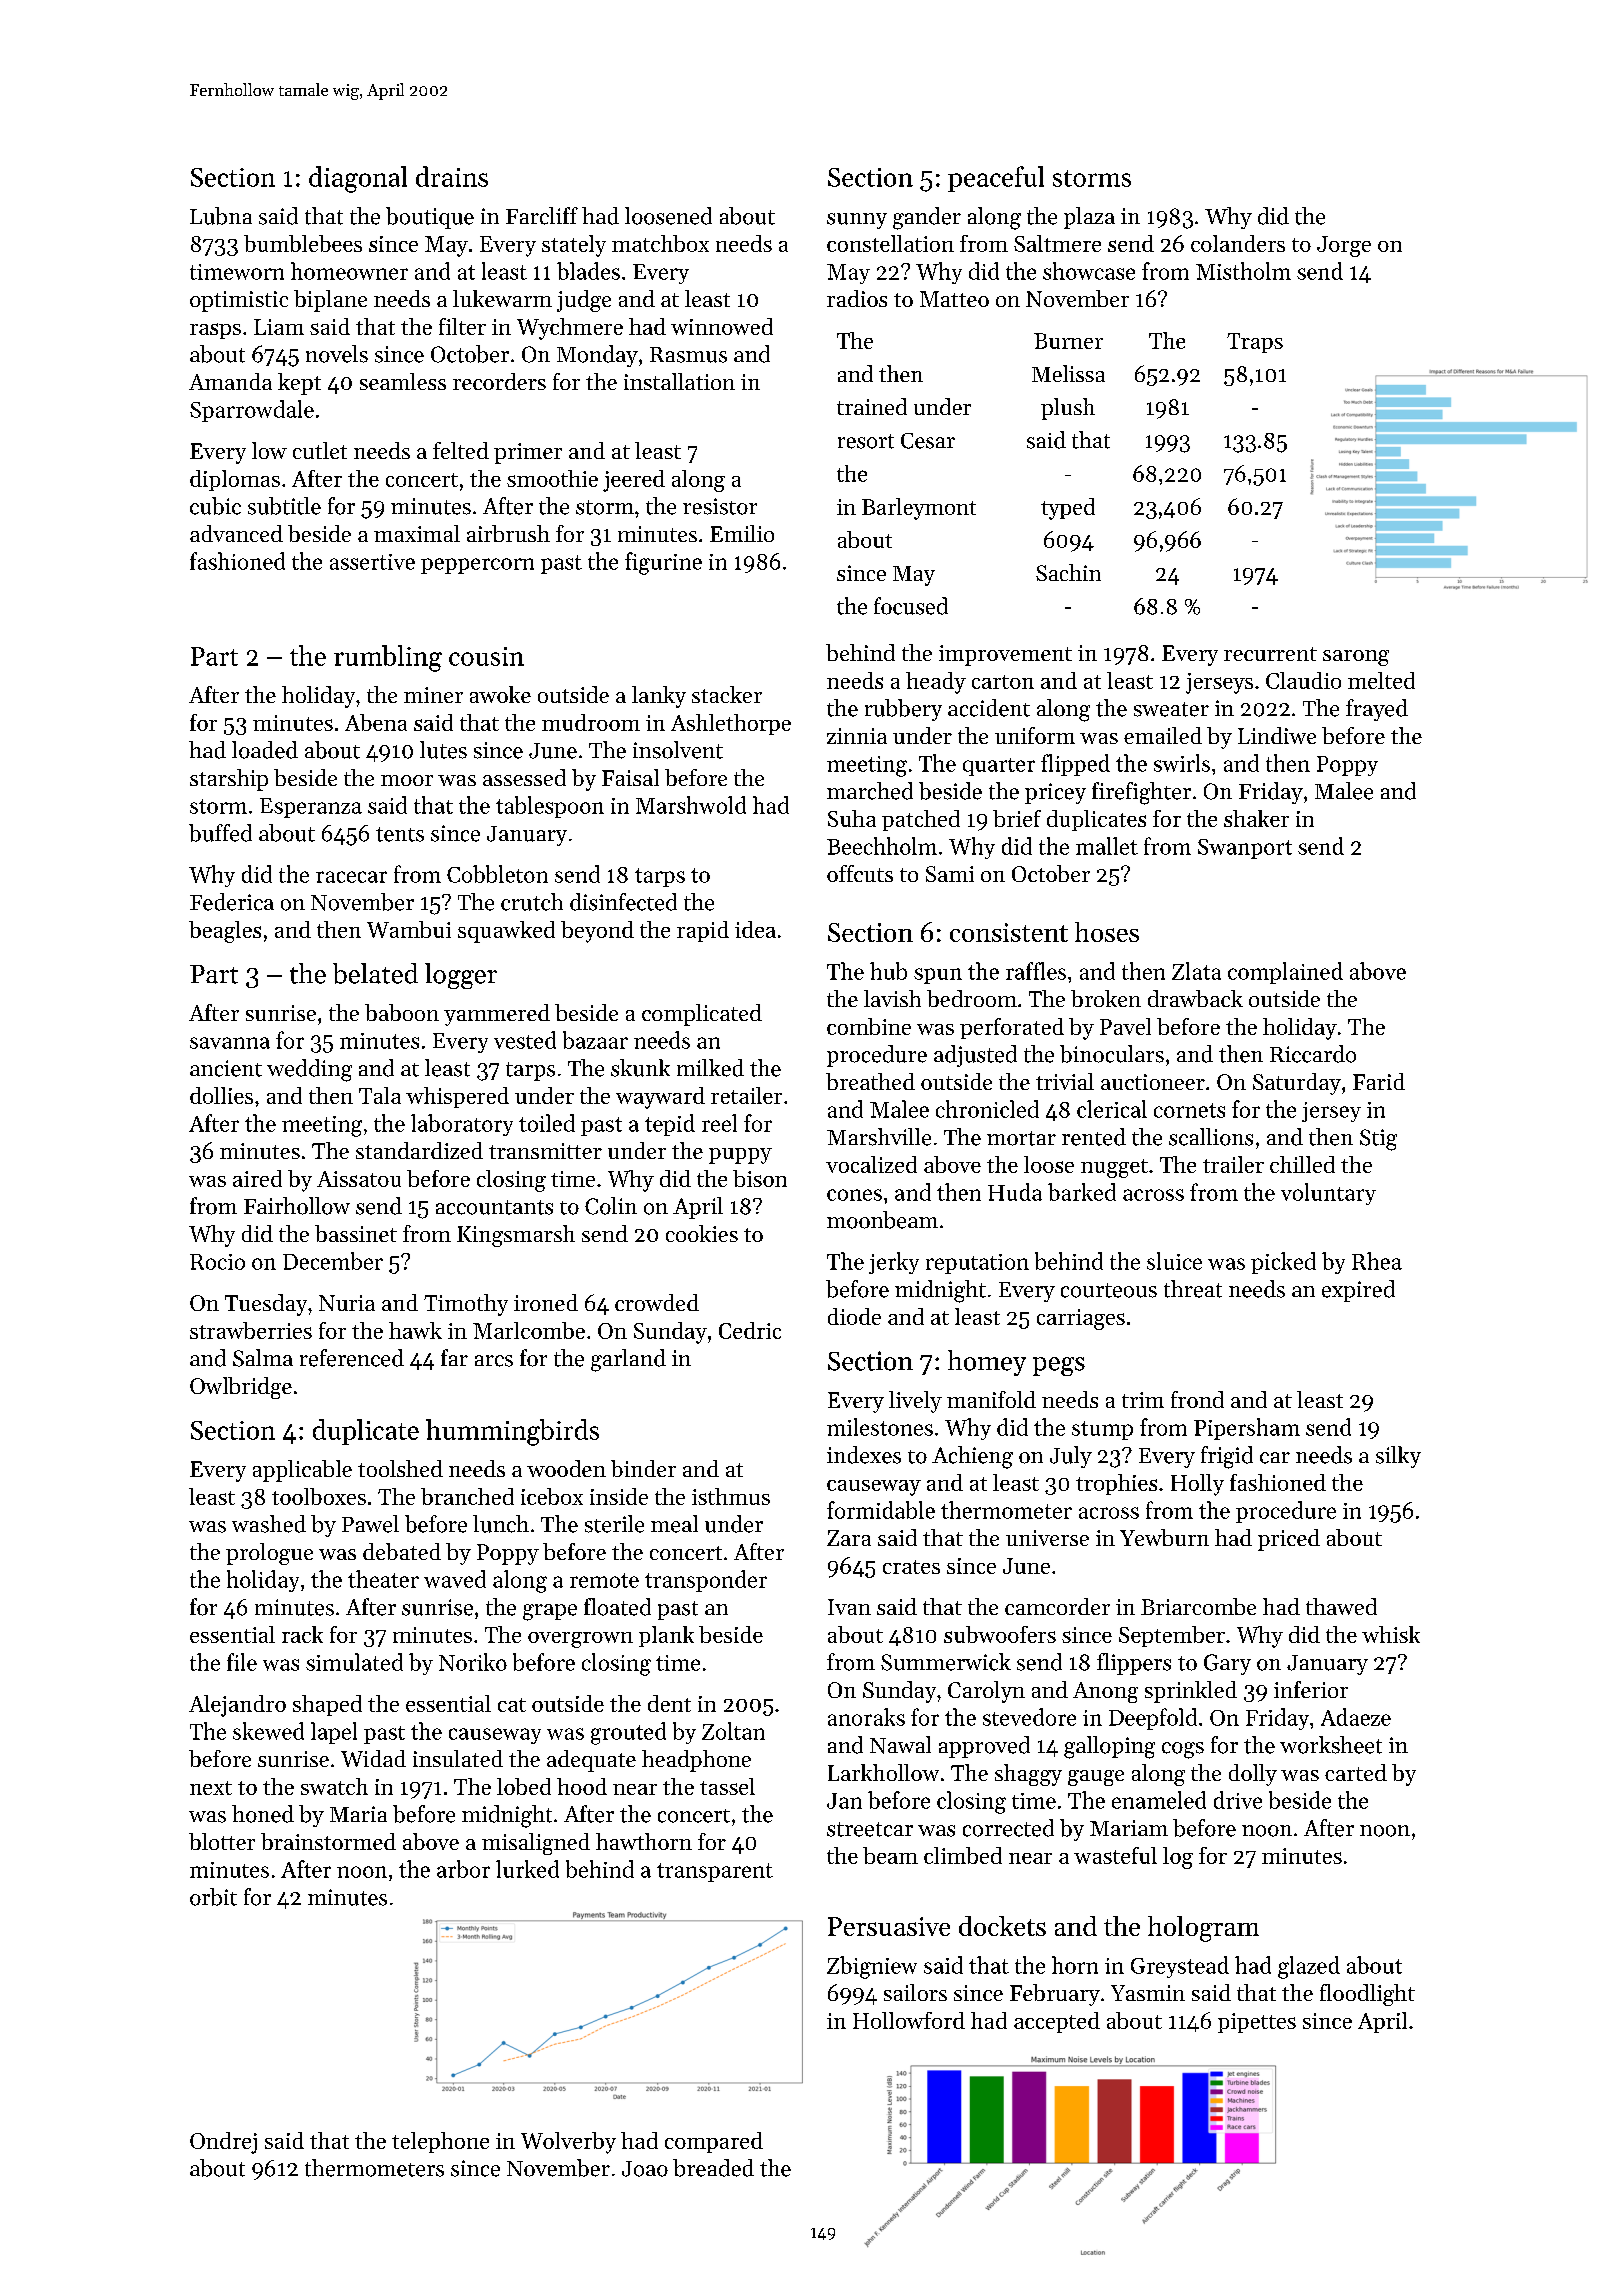 The image size is (1620, 2292). What do you see at coordinates (1285, 973) in the image?
I see `complained` at bounding box center [1285, 973].
